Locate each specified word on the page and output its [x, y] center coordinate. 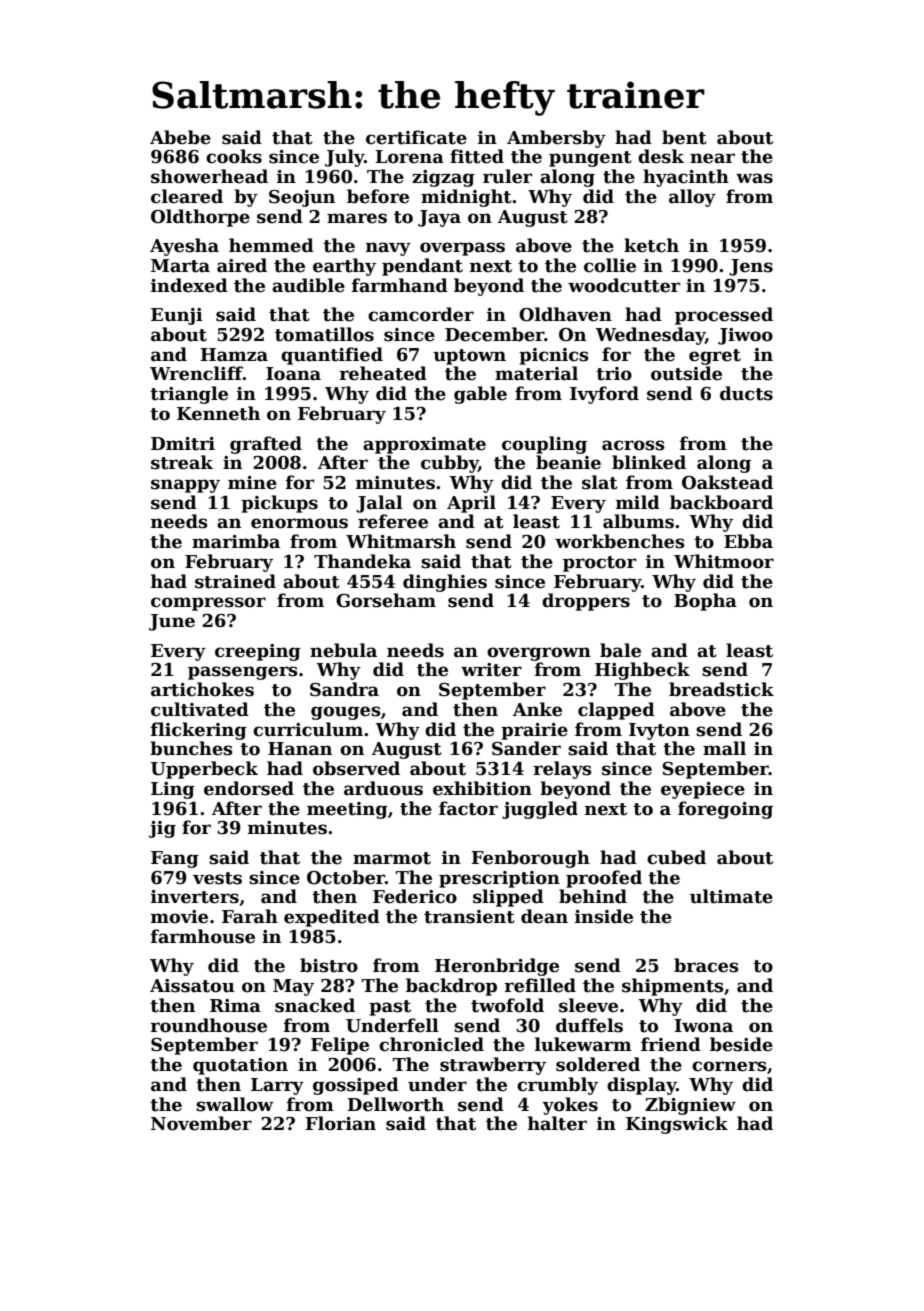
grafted [266, 445]
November [201, 1123]
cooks [234, 156]
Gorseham [386, 600]
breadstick [721, 689]
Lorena [409, 157]
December [495, 334]
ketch [651, 245]
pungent [590, 159]
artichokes [202, 689]
